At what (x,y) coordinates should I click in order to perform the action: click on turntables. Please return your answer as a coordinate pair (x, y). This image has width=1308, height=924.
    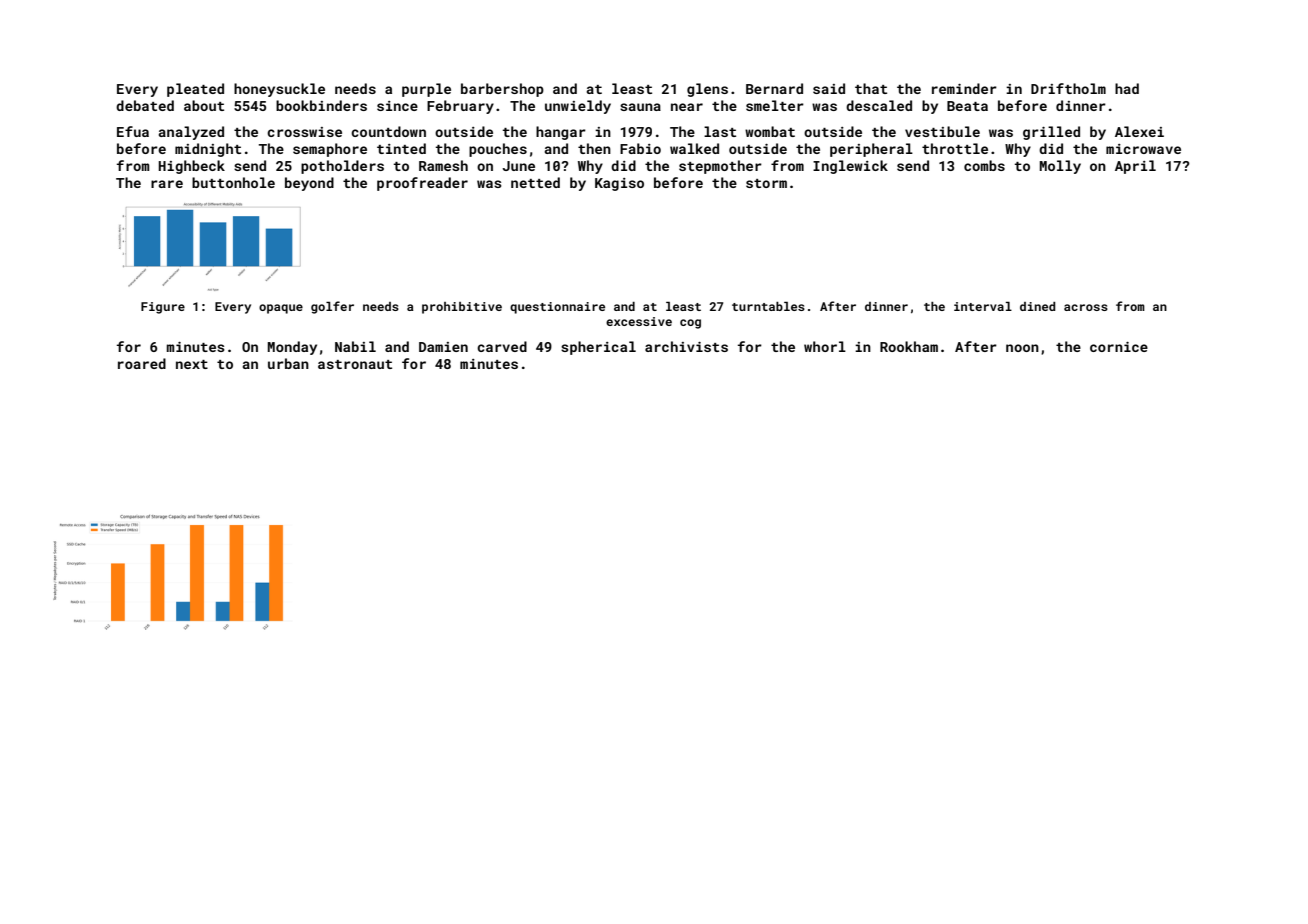
    Looking at the image, I should click on (768, 306).
